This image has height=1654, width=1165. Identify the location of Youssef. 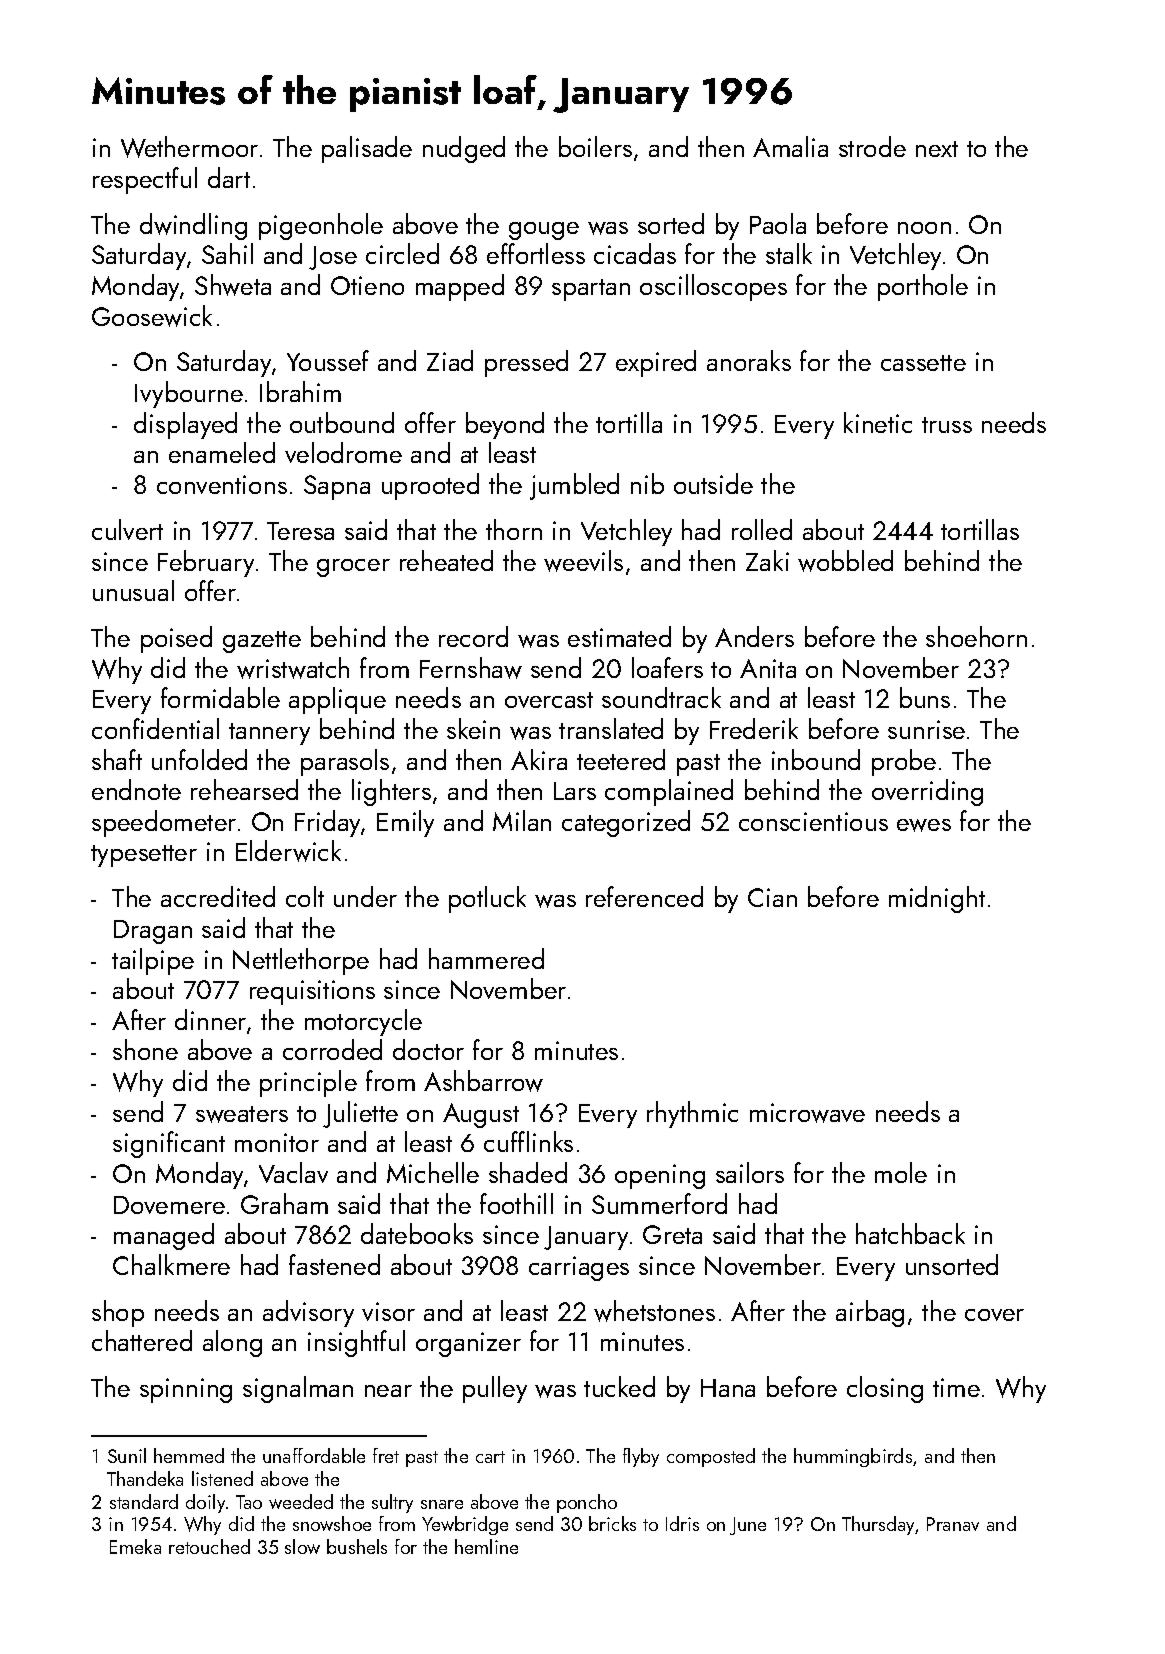
(328, 360).
